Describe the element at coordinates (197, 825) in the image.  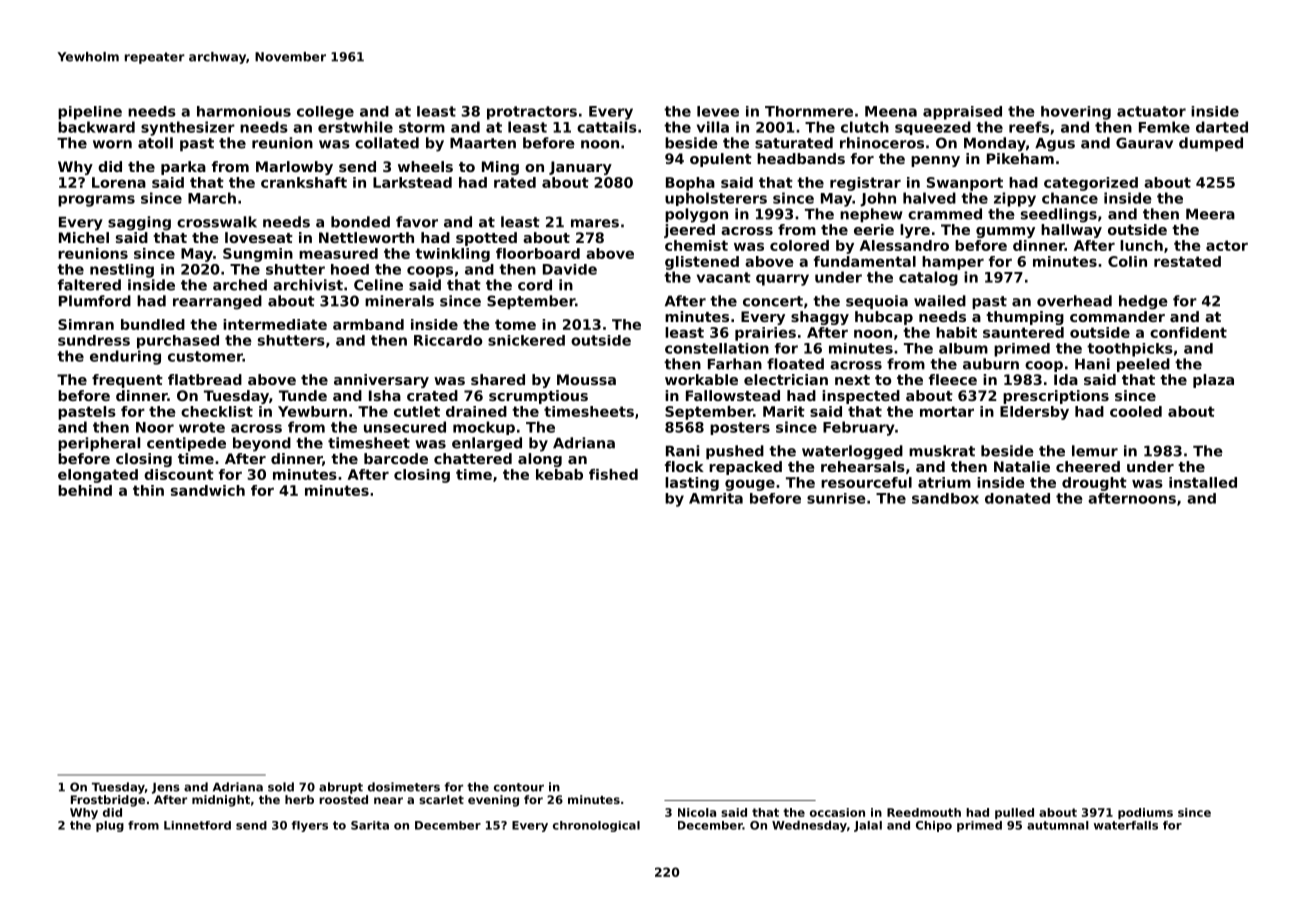
I see `Linnetford` at that location.
